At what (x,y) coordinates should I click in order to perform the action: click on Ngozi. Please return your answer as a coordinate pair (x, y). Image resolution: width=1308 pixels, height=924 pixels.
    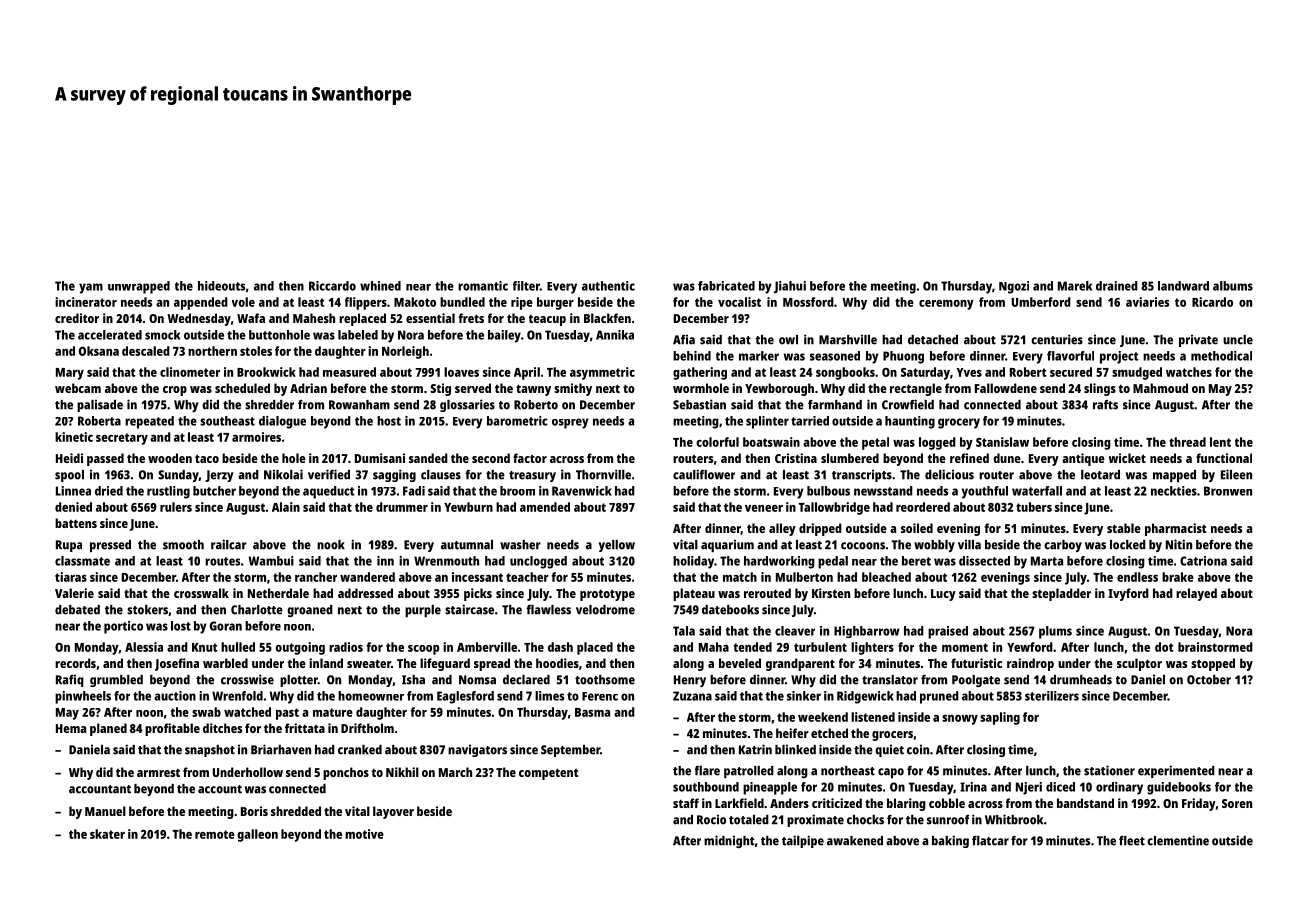
    Looking at the image, I should click on (1014, 287).
